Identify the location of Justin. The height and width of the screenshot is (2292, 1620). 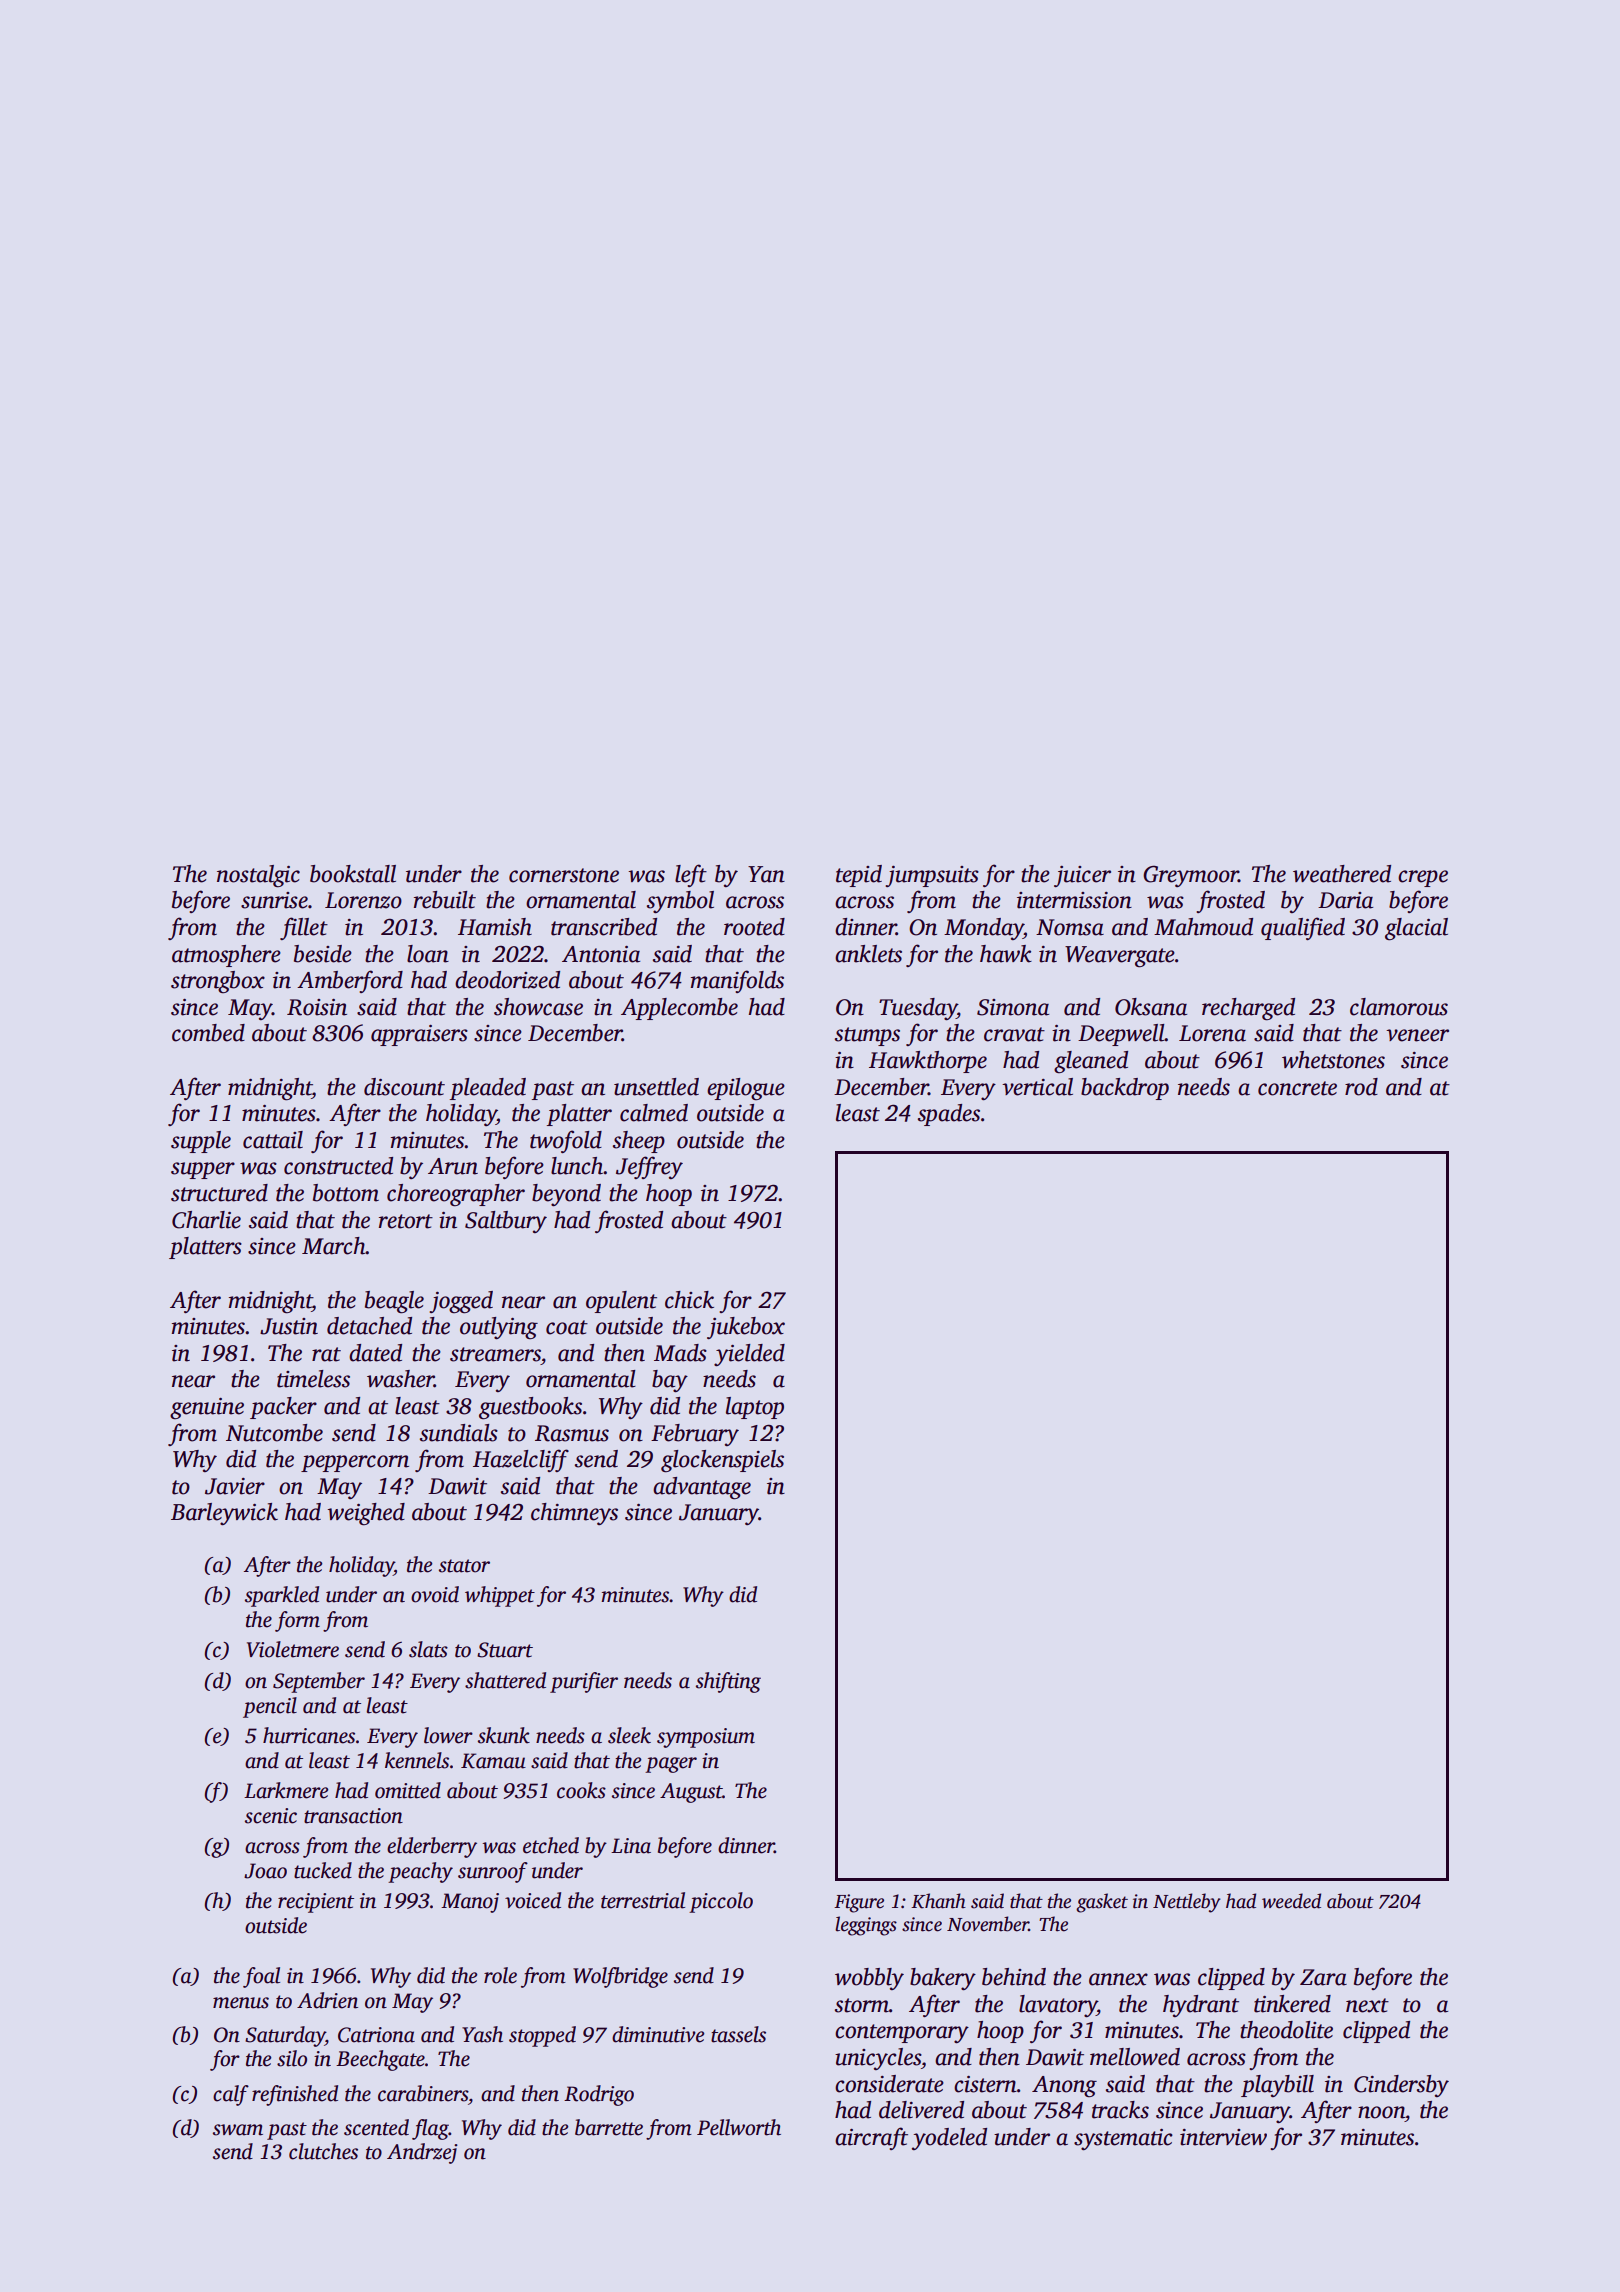
(289, 1326).
